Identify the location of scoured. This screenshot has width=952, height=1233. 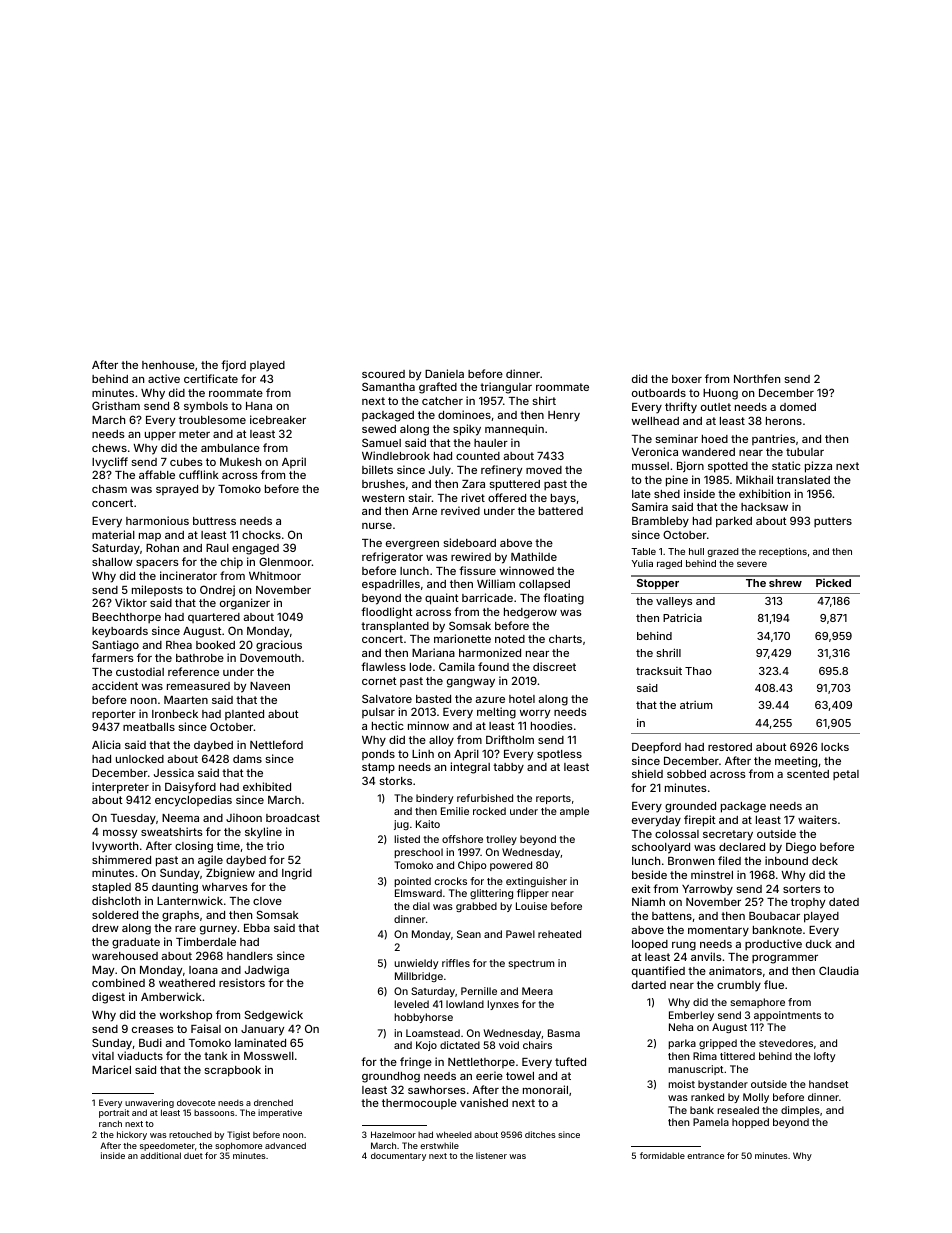
(383, 374).
